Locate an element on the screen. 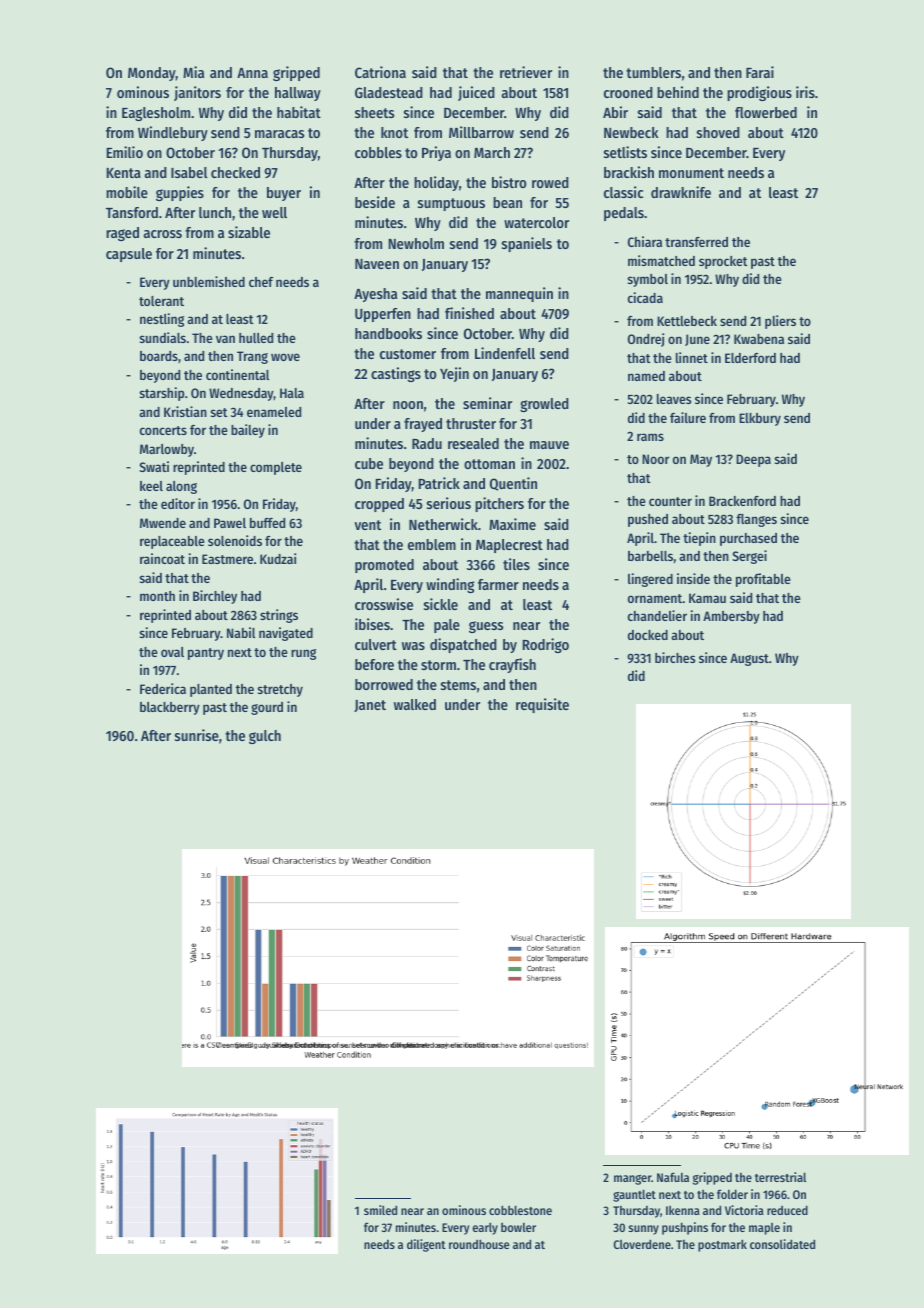 The image size is (924, 1308). Abir is located at coordinates (615, 112).
